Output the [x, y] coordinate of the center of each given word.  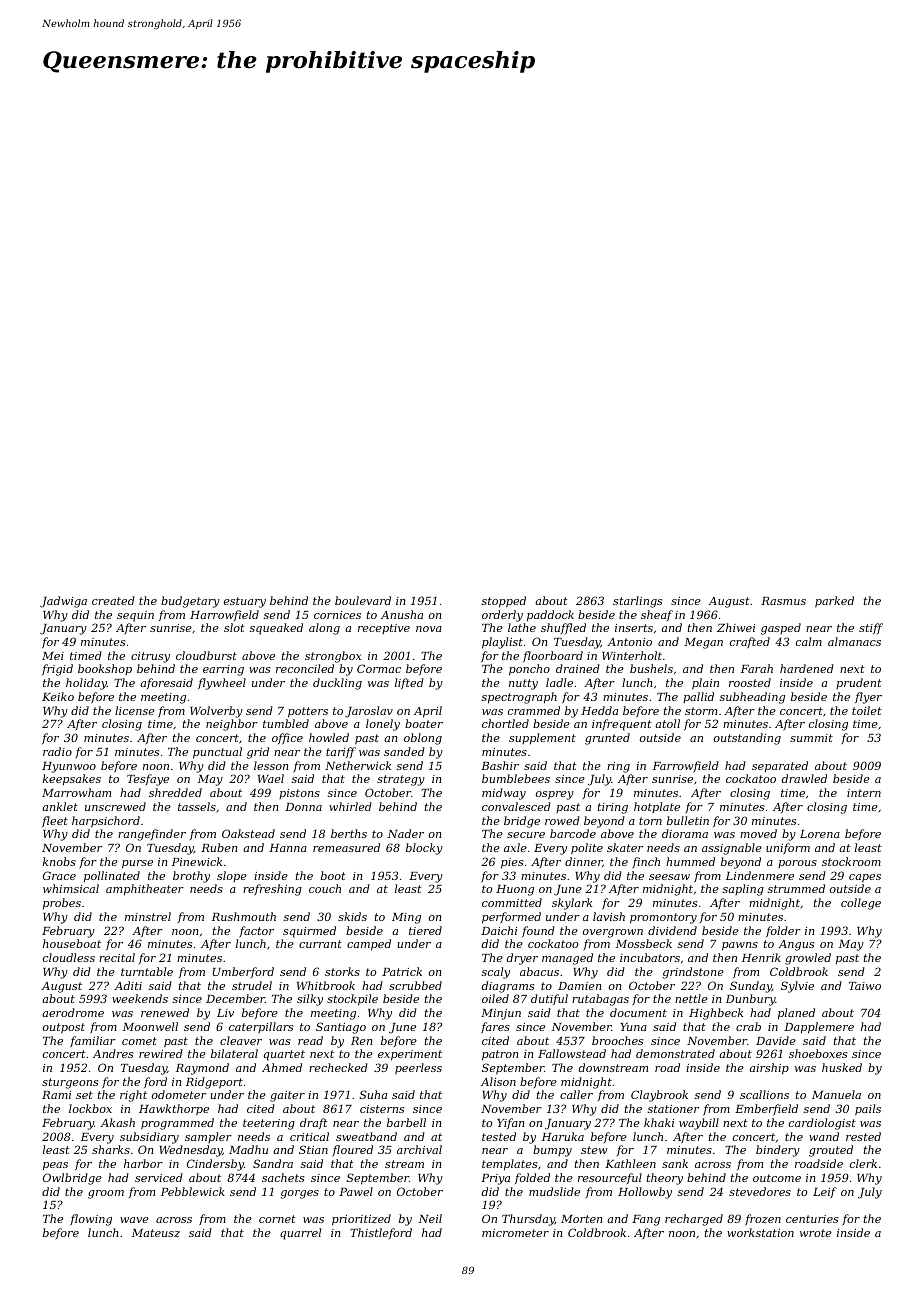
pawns [740, 946]
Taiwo [865, 986]
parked [834, 602]
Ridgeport [214, 1083]
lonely [383, 725]
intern [864, 793]
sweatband [366, 1136]
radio [57, 751]
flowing [91, 1220]
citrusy [150, 657]
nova [429, 629]
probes [62, 904]
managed [567, 959]
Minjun [501, 1014]
